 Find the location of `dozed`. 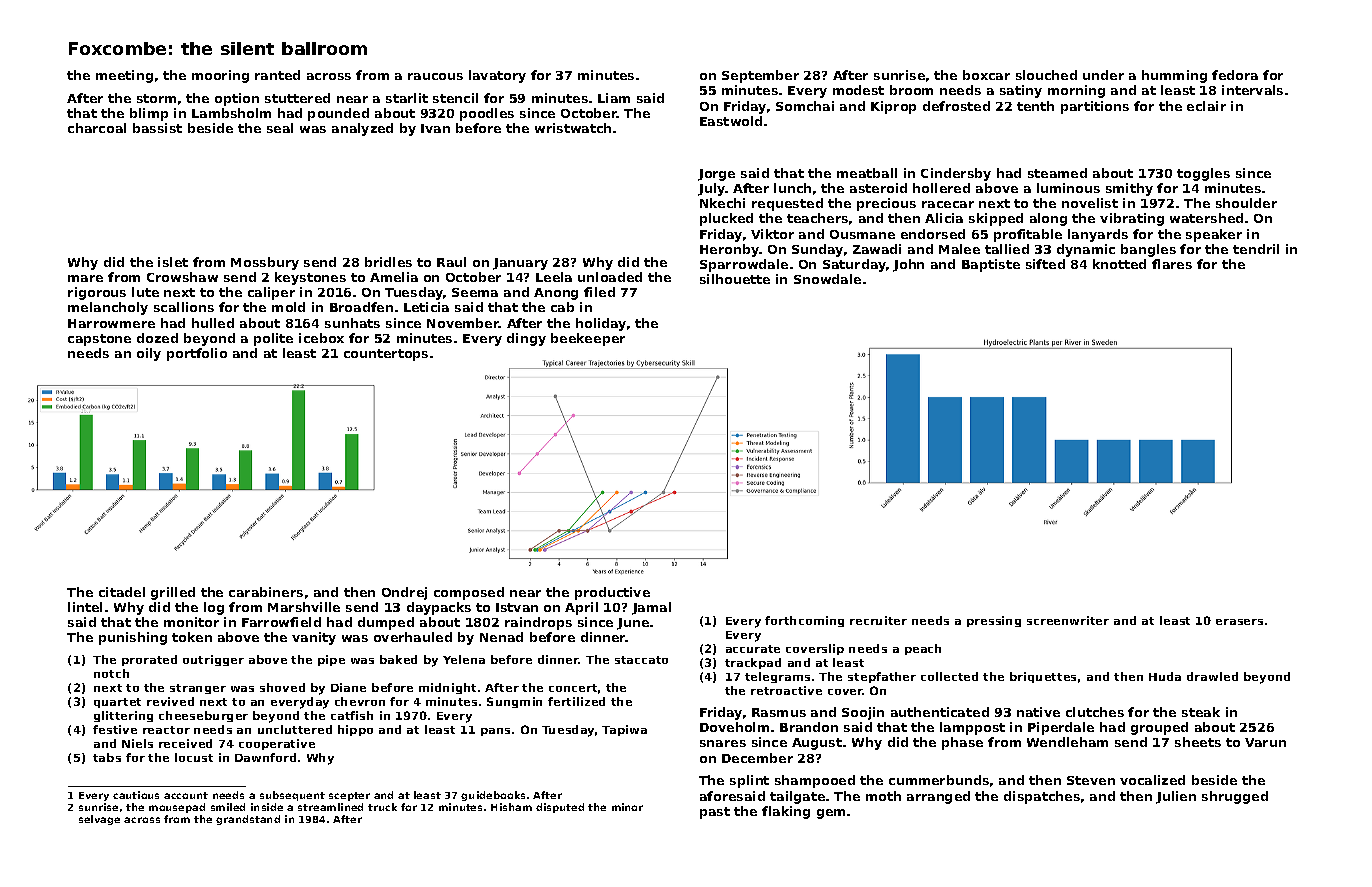

dozed is located at coordinates (157, 338).
